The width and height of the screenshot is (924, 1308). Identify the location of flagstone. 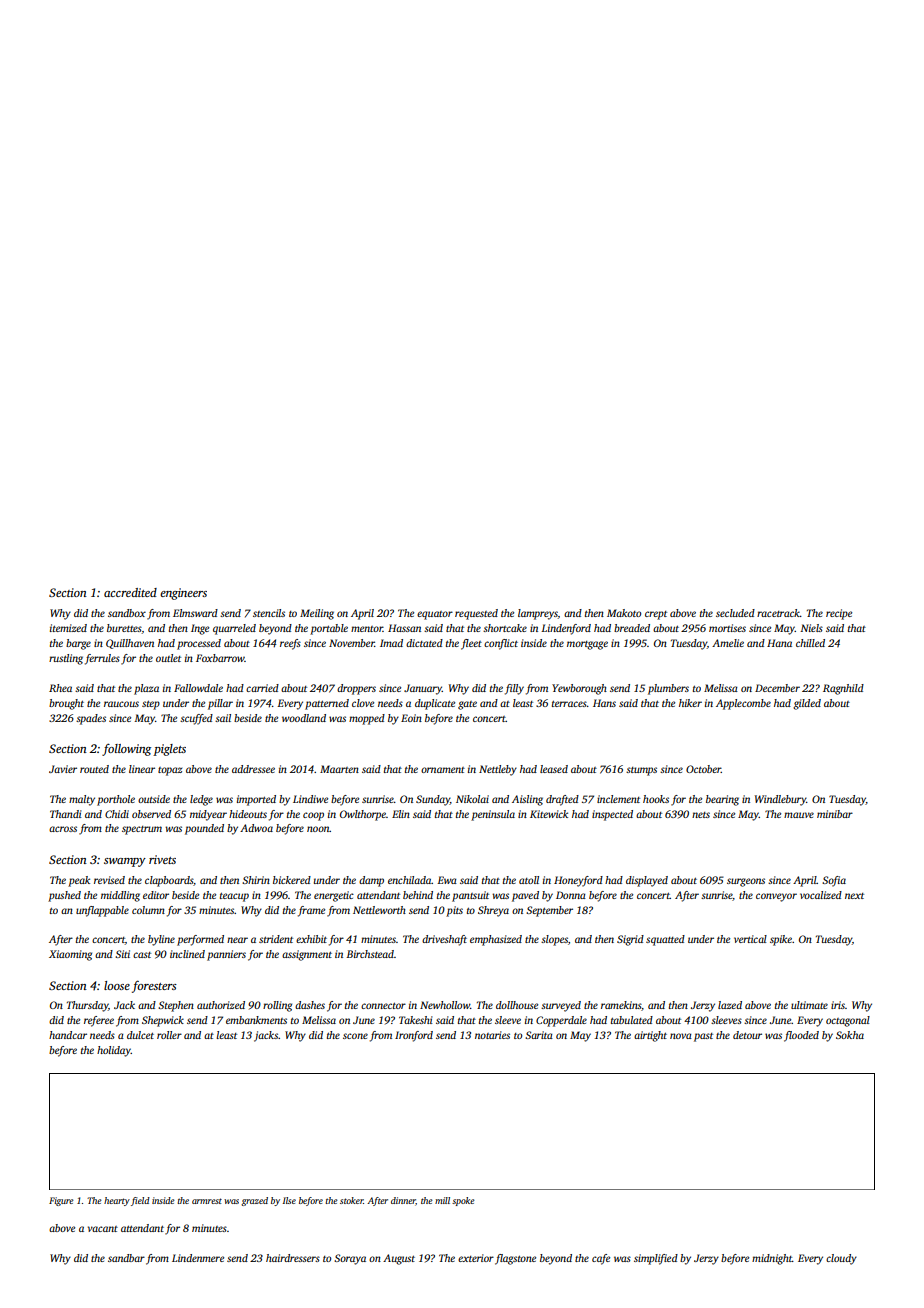
(515, 1259).
